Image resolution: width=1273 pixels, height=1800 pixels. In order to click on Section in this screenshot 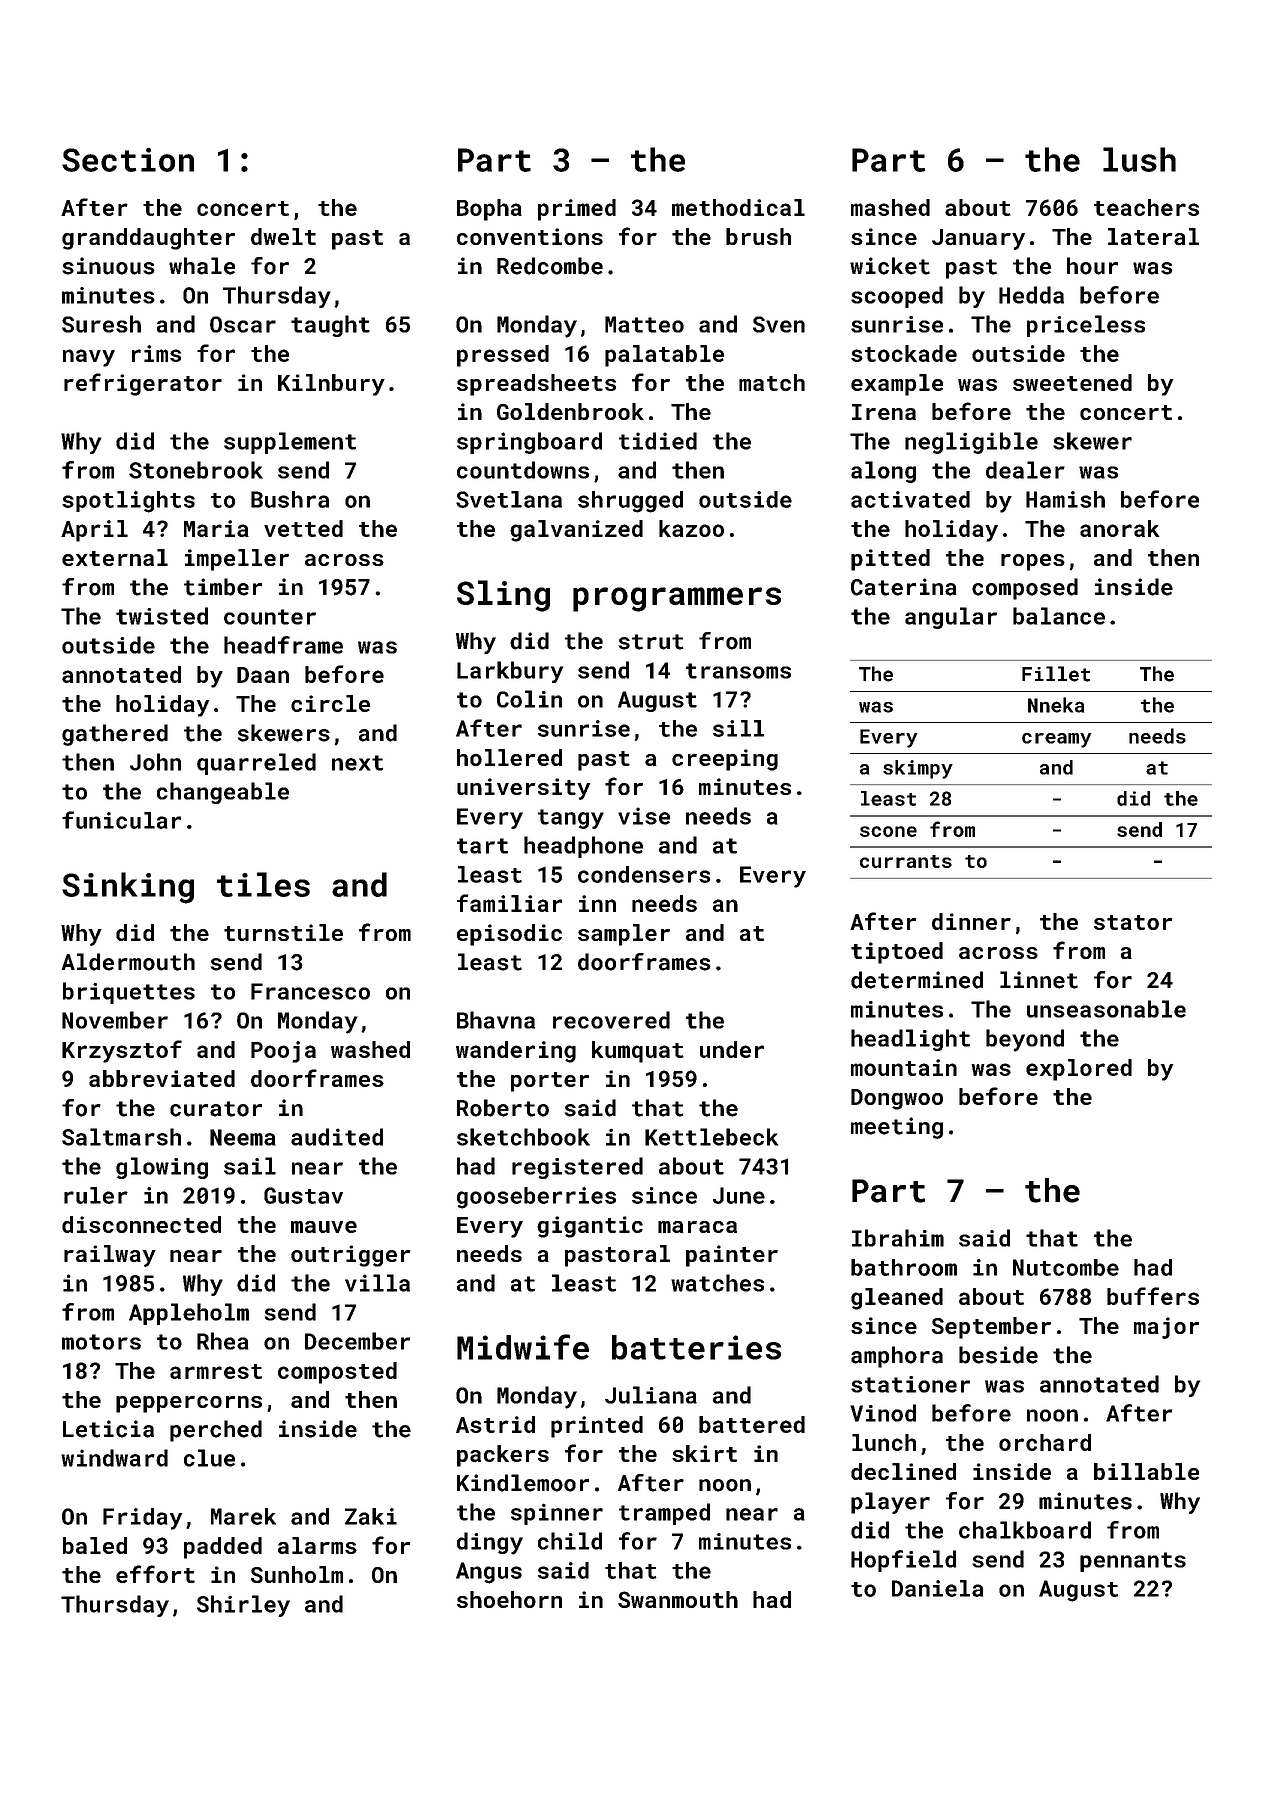, I will do `click(128, 160)`.
